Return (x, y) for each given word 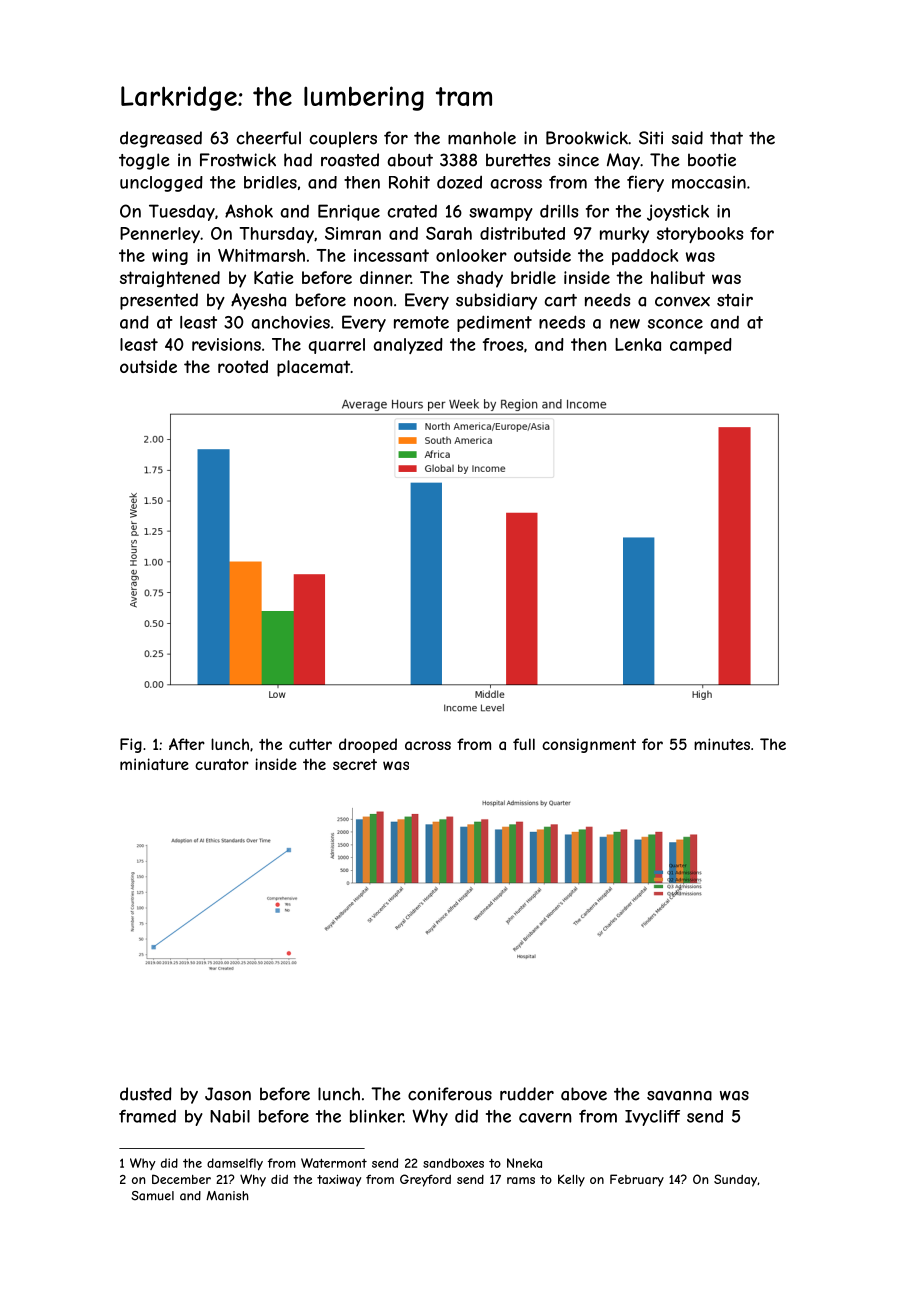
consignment (589, 745)
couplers (343, 139)
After (187, 744)
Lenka (638, 344)
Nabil (230, 1116)
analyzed (408, 346)
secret (355, 764)
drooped (368, 745)
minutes (722, 744)
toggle (144, 161)
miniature (154, 764)
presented (159, 301)
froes (503, 344)
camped (701, 346)
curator (222, 764)
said (687, 138)
